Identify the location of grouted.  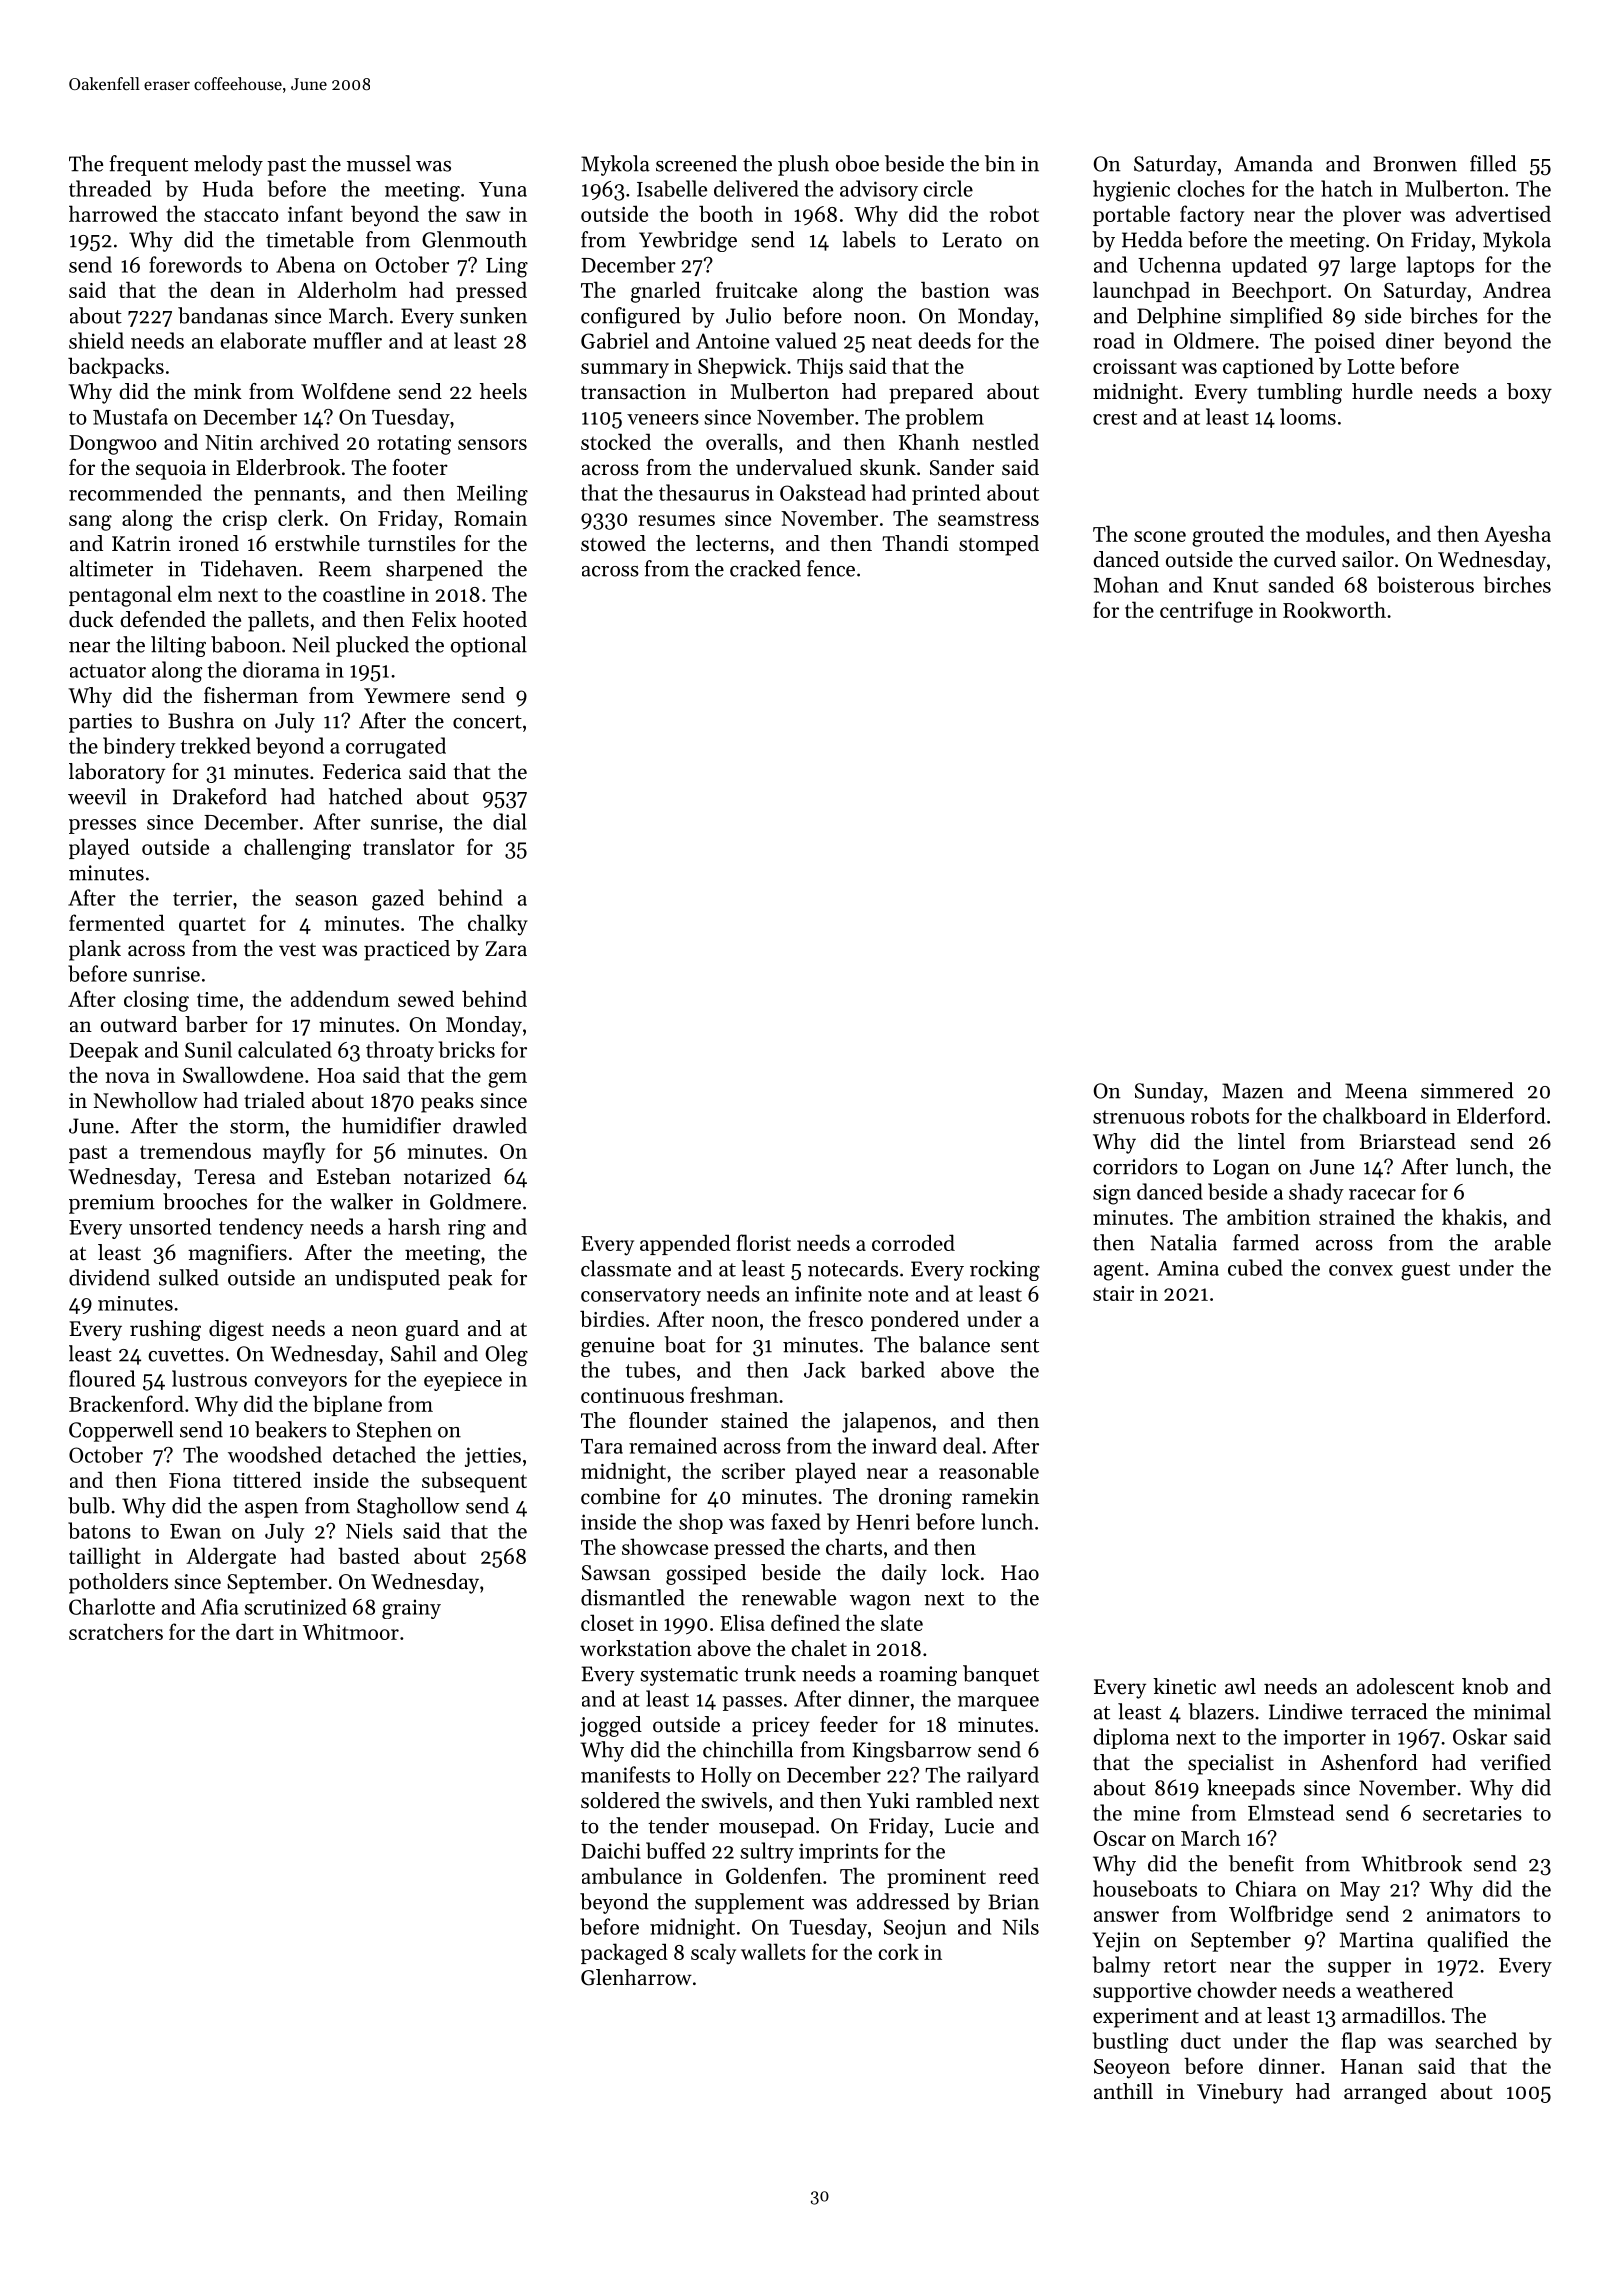
(1228, 536).
